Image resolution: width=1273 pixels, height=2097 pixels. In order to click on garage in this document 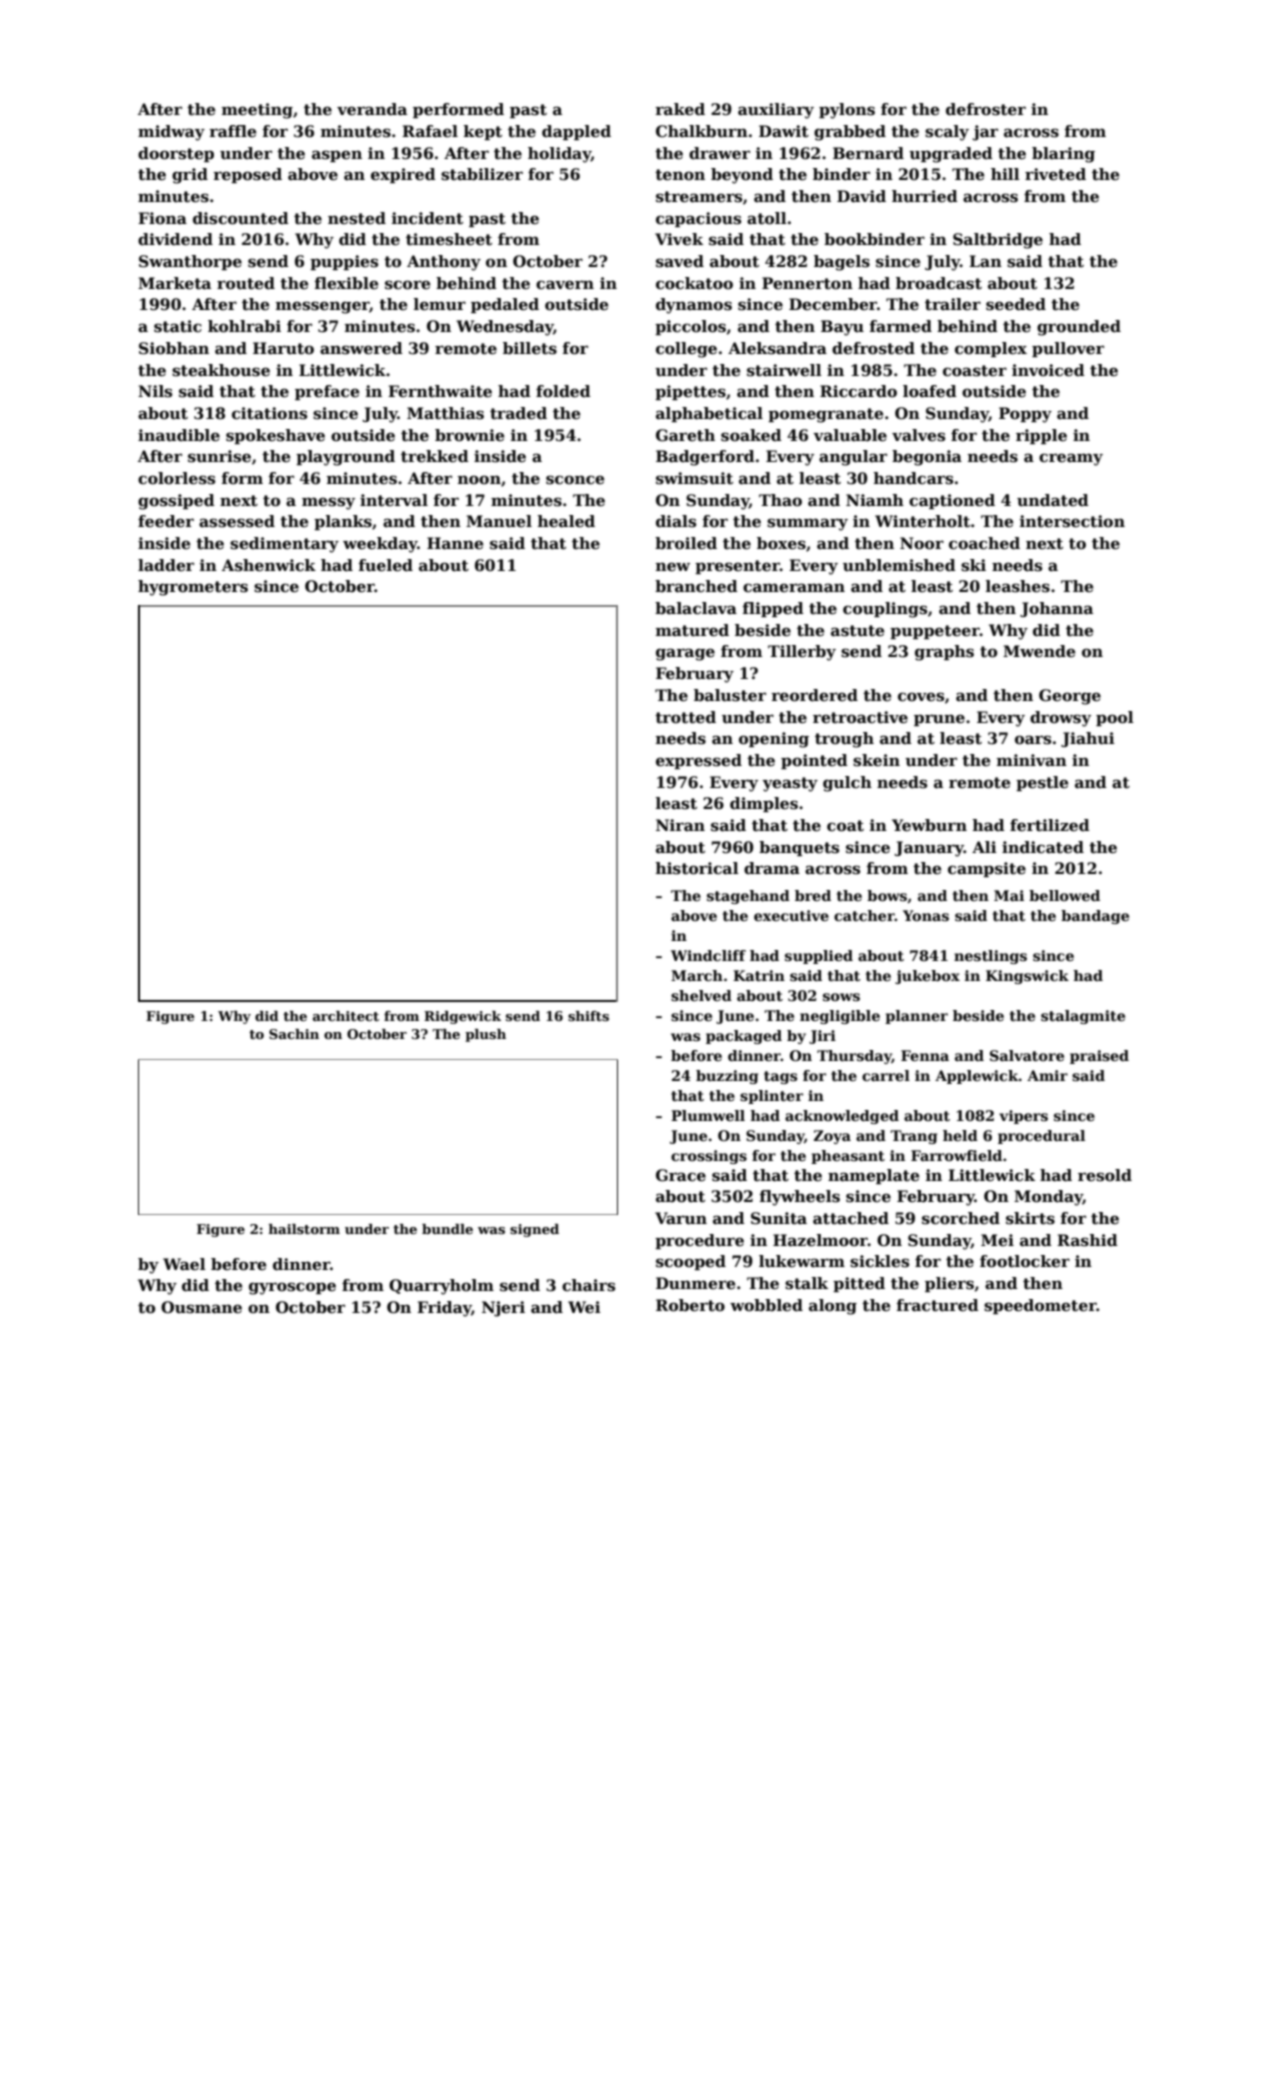, I will do `click(685, 654)`.
